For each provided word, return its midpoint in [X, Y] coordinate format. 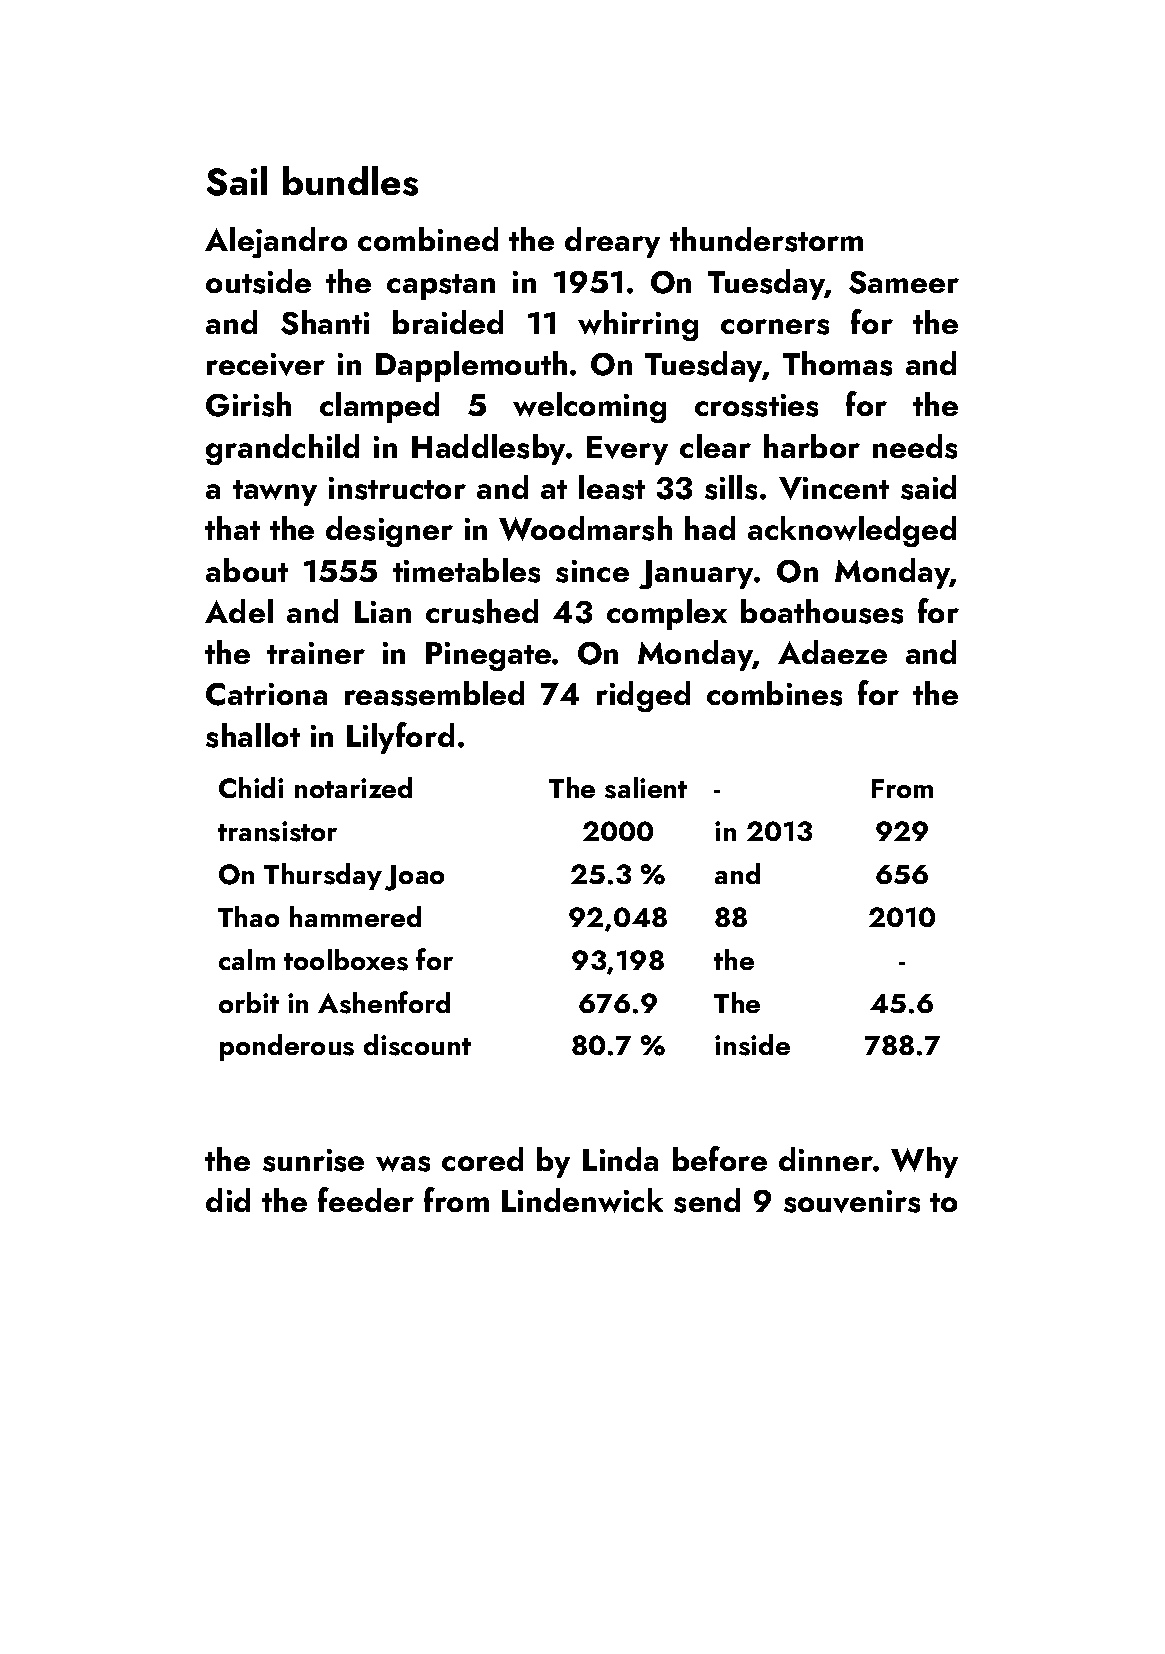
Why [924, 1162]
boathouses [822, 611]
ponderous [287, 1047]
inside [752, 1045]
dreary [612, 242]
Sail [237, 181]
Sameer [904, 282]
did [228, 1200]
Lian [383, 612]
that [232, 528]
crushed [482, 611]
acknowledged [852, 531]
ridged [643, 696]
